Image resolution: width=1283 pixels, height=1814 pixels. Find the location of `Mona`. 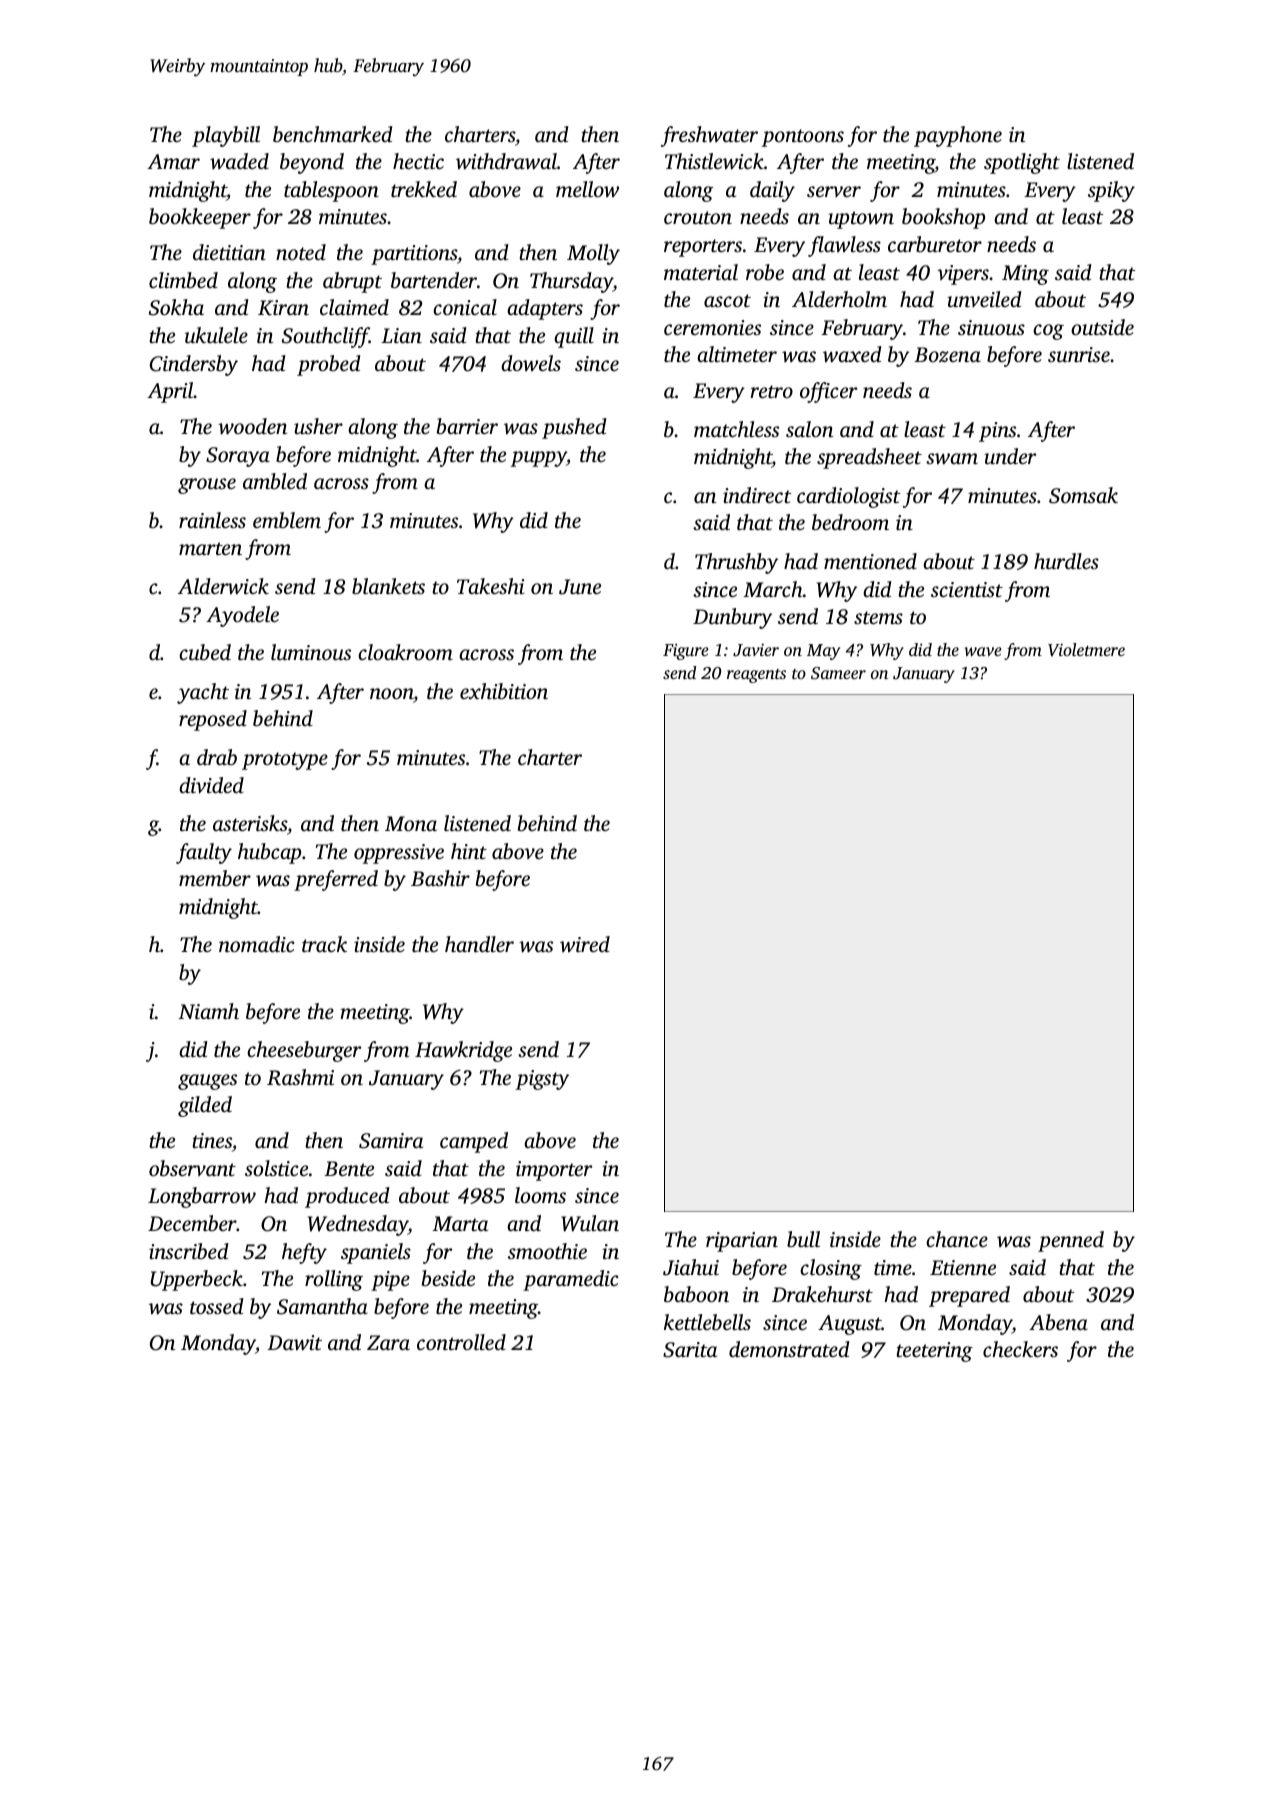

Mona is located at coordinates (411, 823).
